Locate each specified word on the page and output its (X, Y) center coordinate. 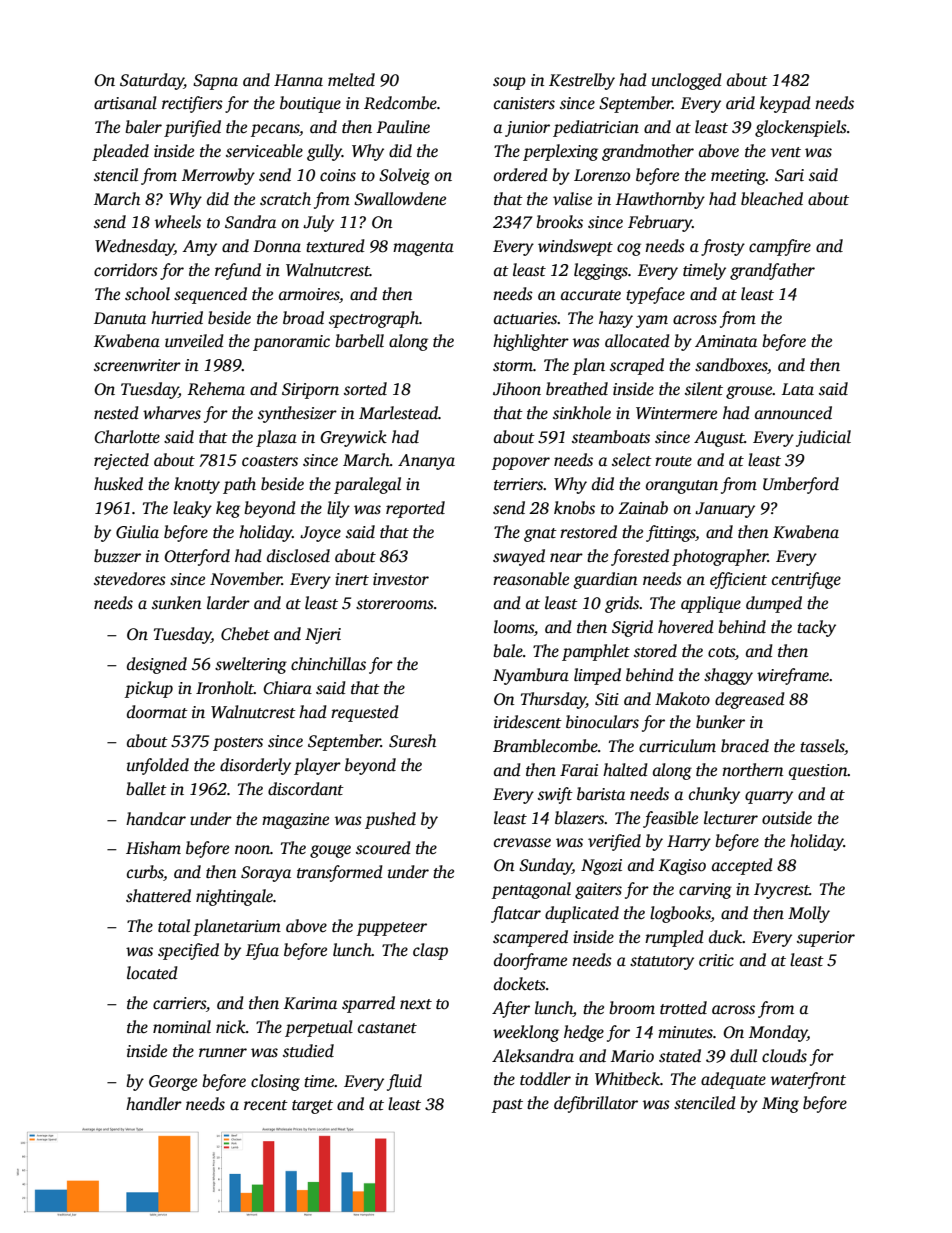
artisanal (125, 103)
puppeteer (392, 929)
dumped (774, 604)
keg (228, 509)
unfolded (158, 766)
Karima (310, 1003)
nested (116, 413)
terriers (519, 484)
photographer (720, 557)
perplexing (560, 152)
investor (401, 579)
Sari (789, 175)
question (818, 772)
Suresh (412, 741)
